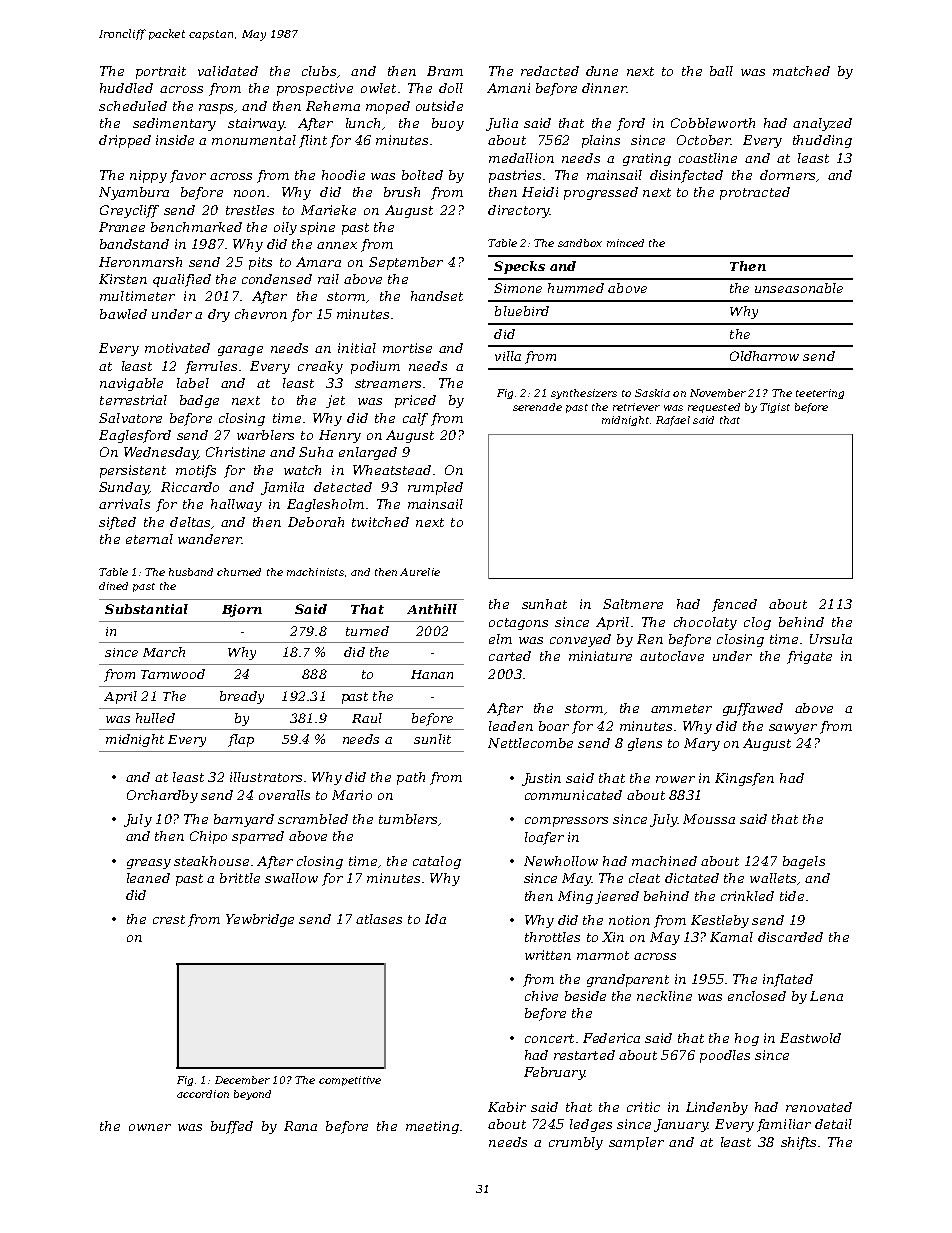  I want to click on bolted, so click(422, 175).
